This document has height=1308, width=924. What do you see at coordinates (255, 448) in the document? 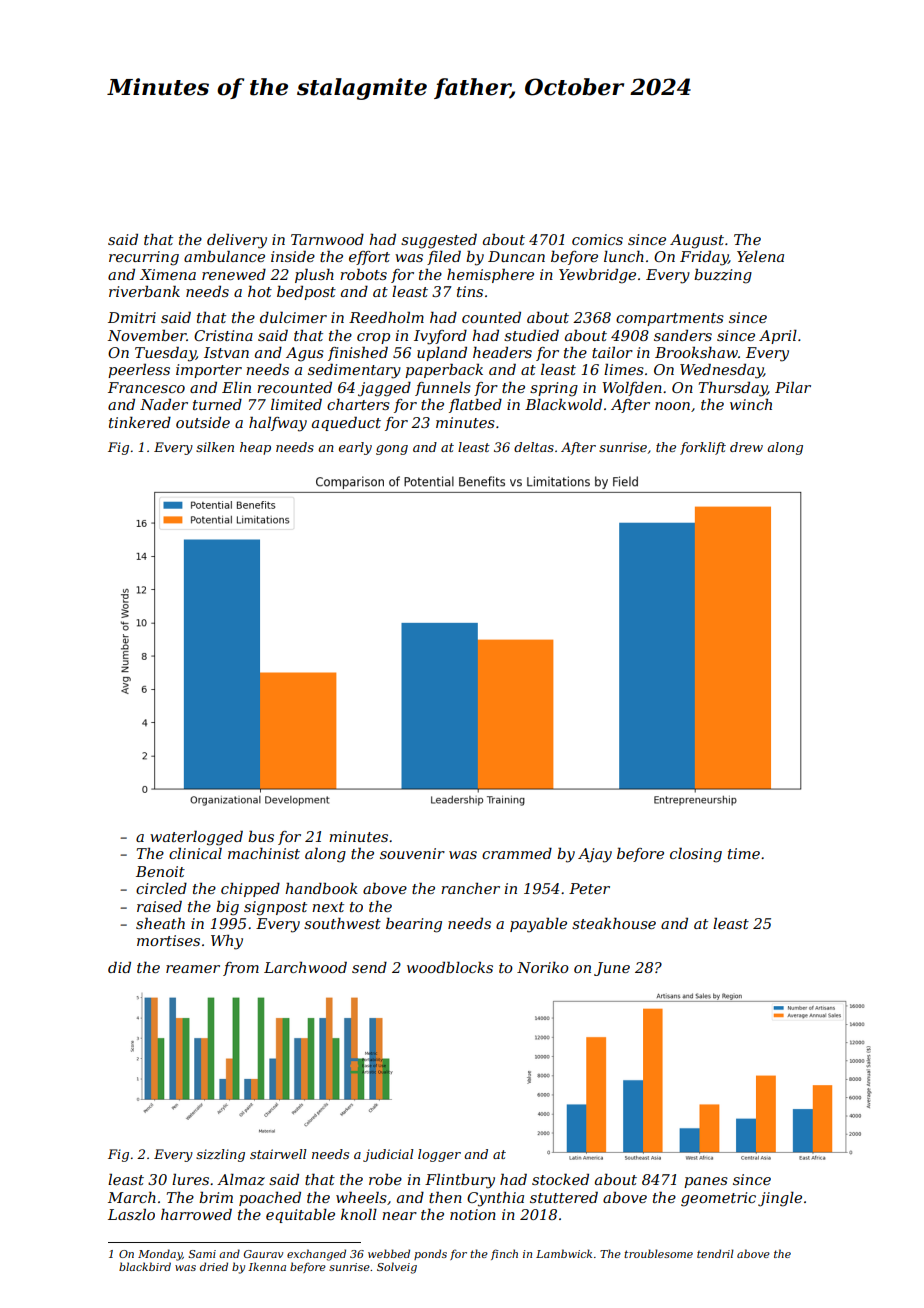
I see `heap` at bounding box center [255, 448].
